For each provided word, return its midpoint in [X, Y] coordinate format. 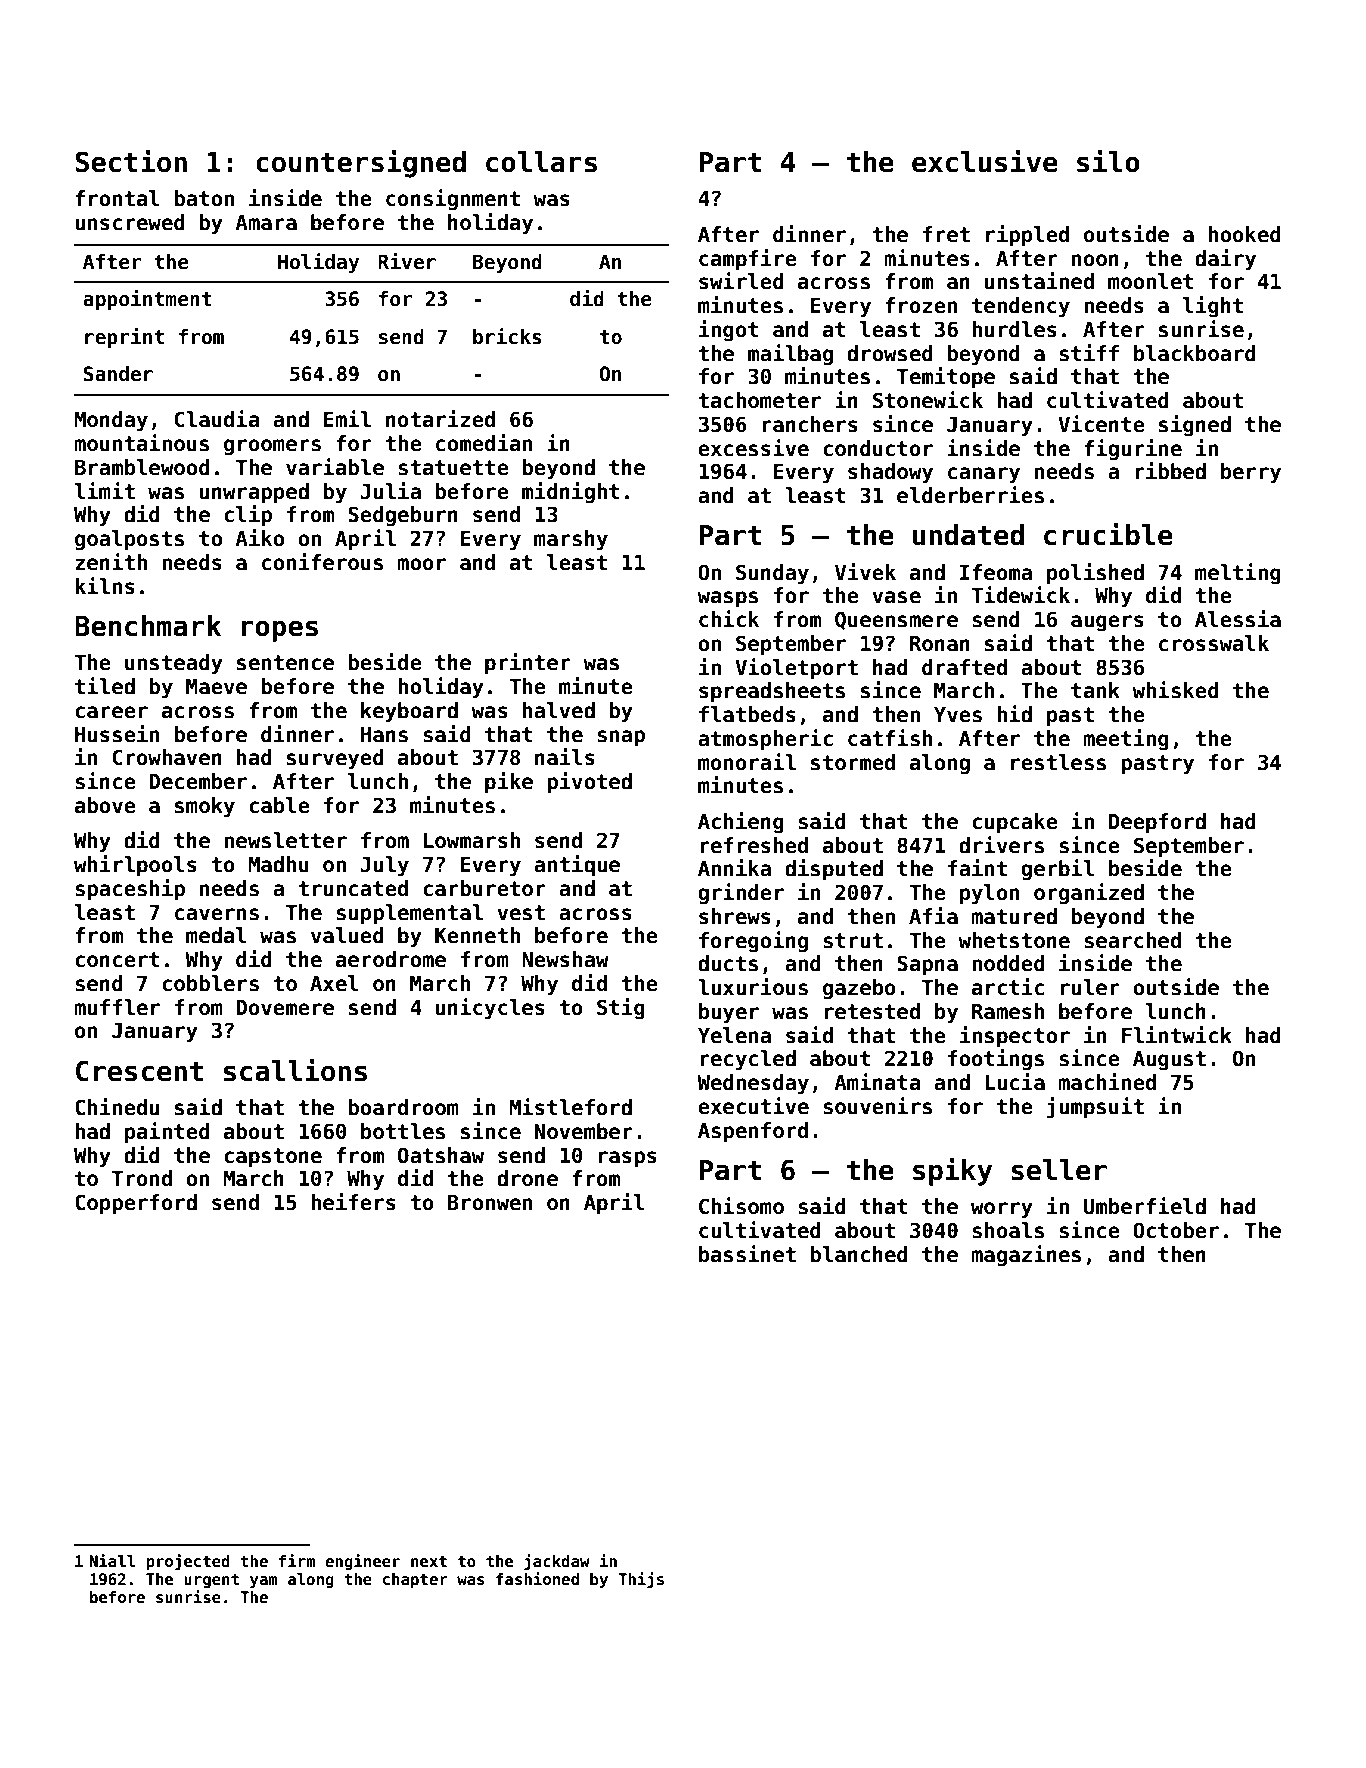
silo [1108, 161]
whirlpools [135, 865]
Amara [266, 223]
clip [248, 515]
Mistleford [571, 1107]
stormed [853, 762]
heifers [353, 1202]
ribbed [1170, 471]
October [1176, 1230]
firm [297, 1560]
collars [541, 162]
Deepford [1157, 823]
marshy [571, 540]
